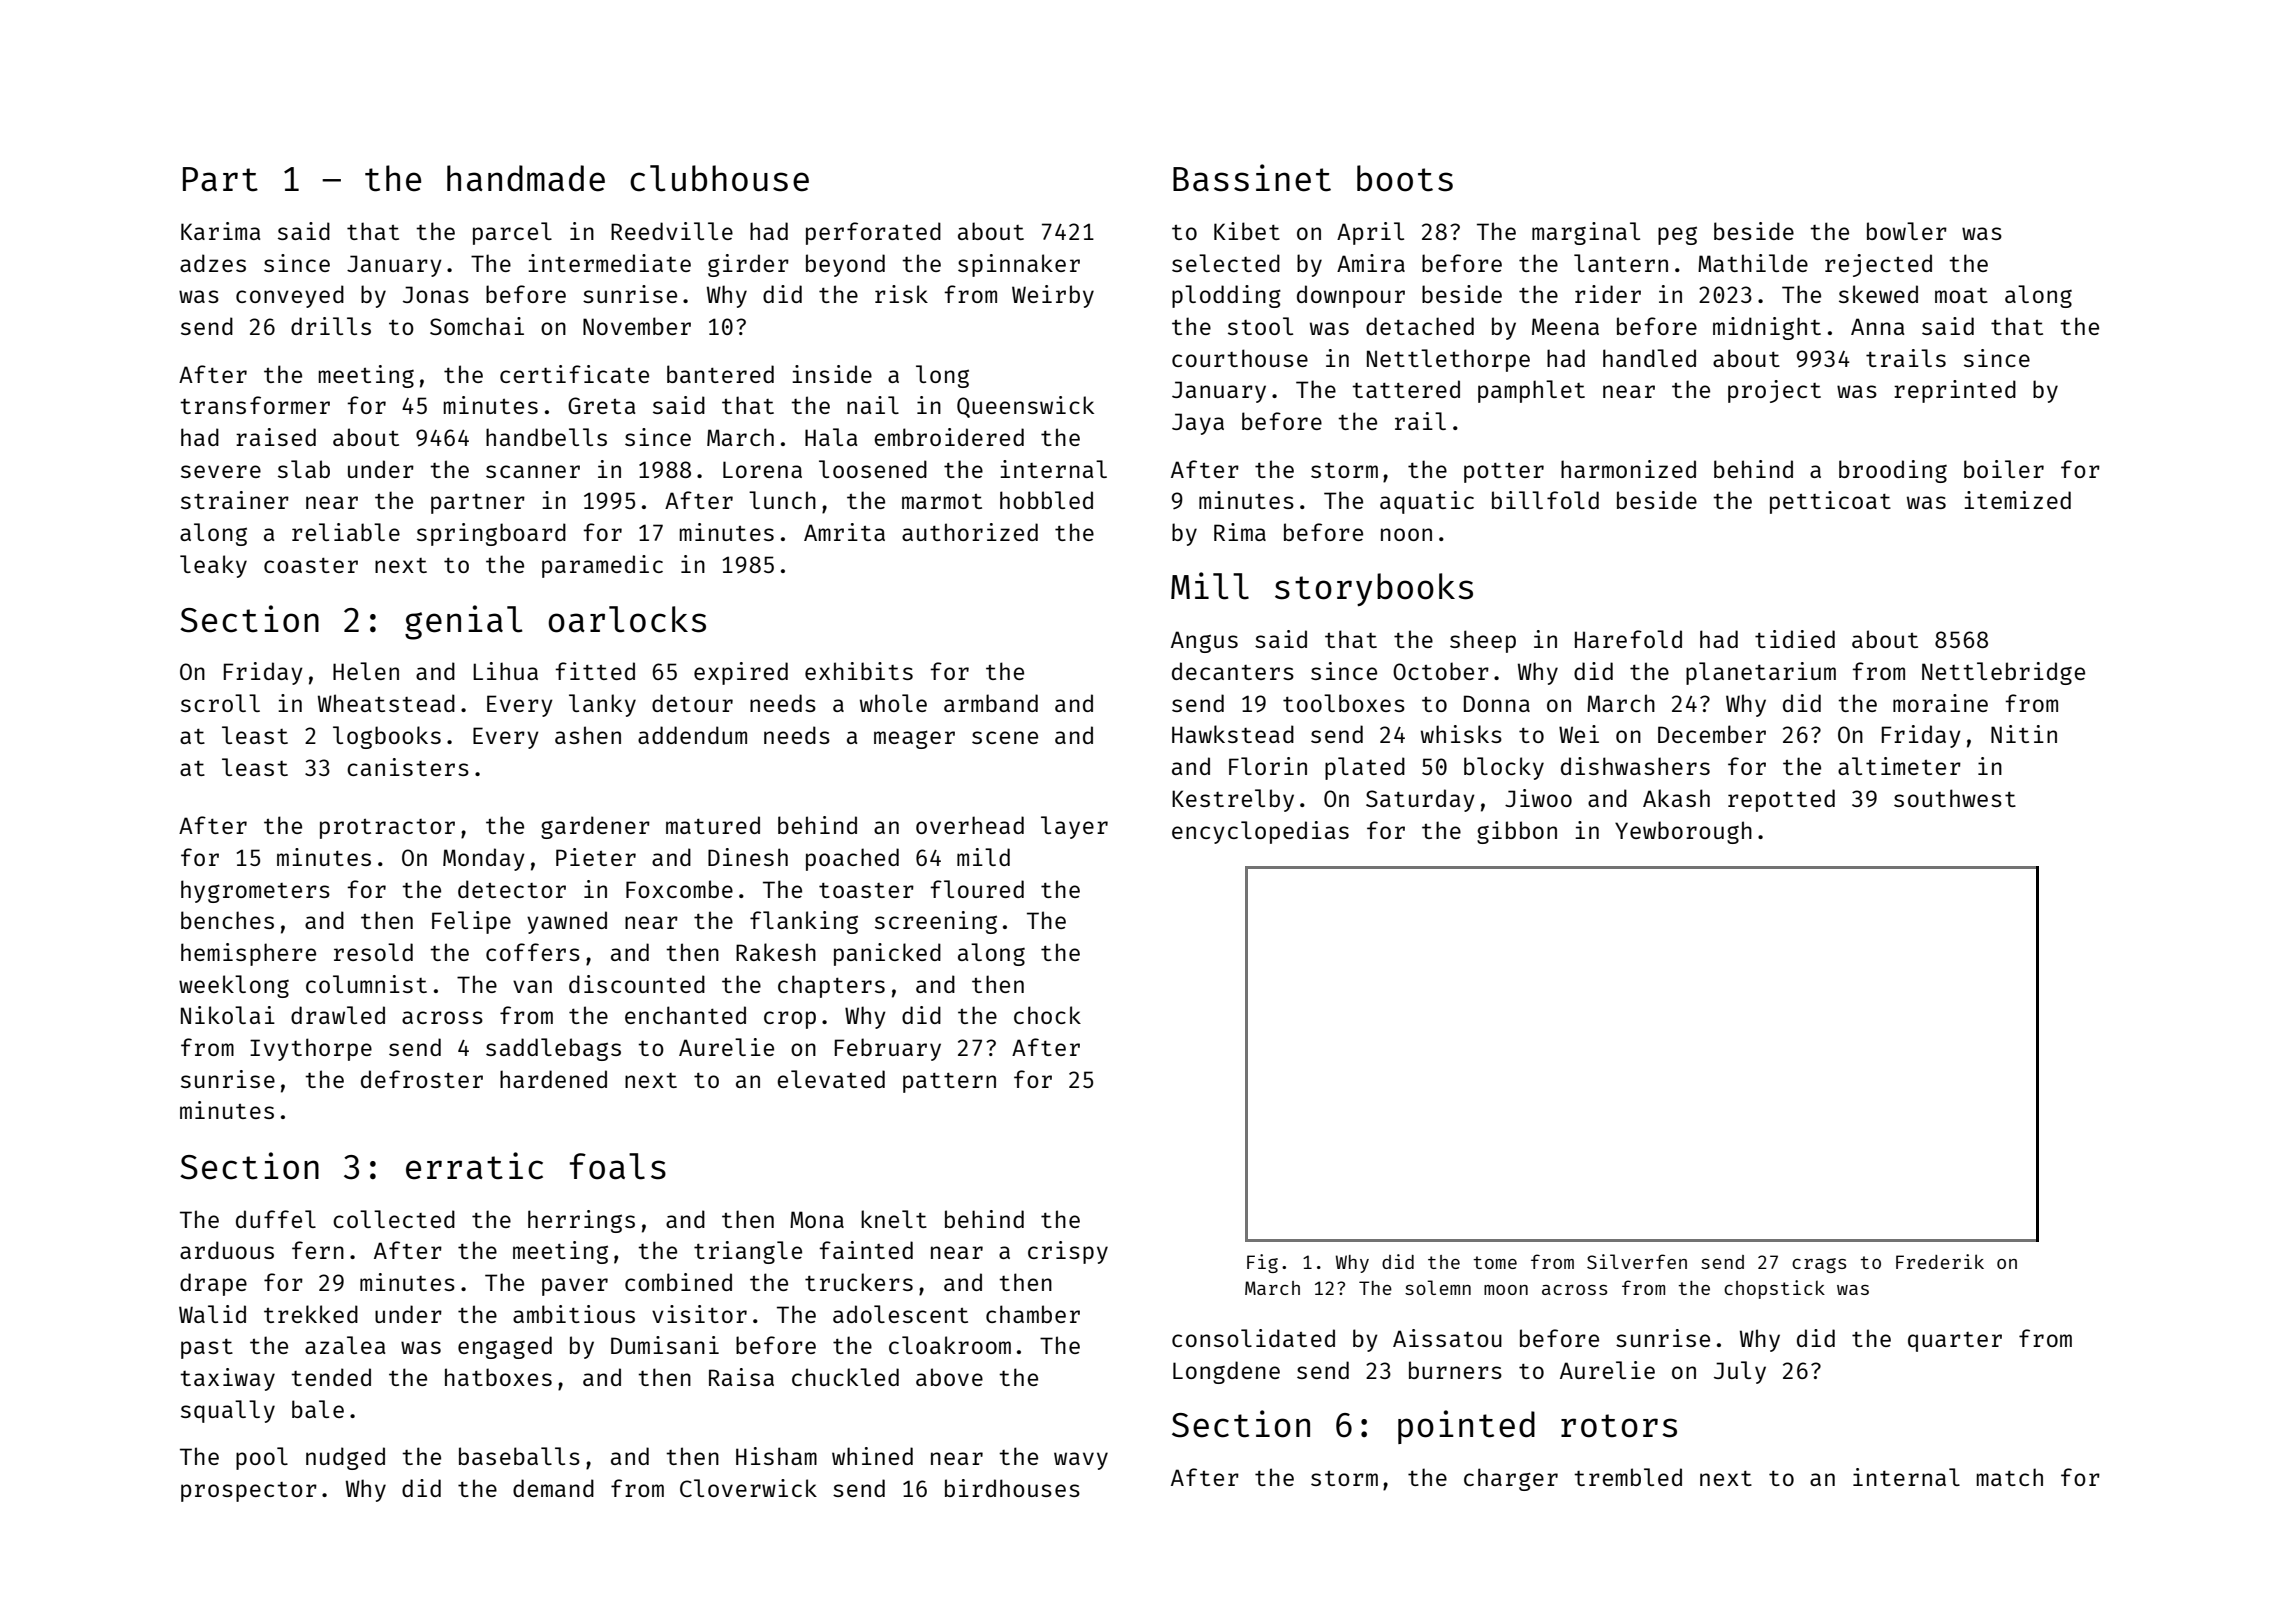  Describe the element at coordinates (276, 1219) in the screenshot. I see `duffel` at that location.
